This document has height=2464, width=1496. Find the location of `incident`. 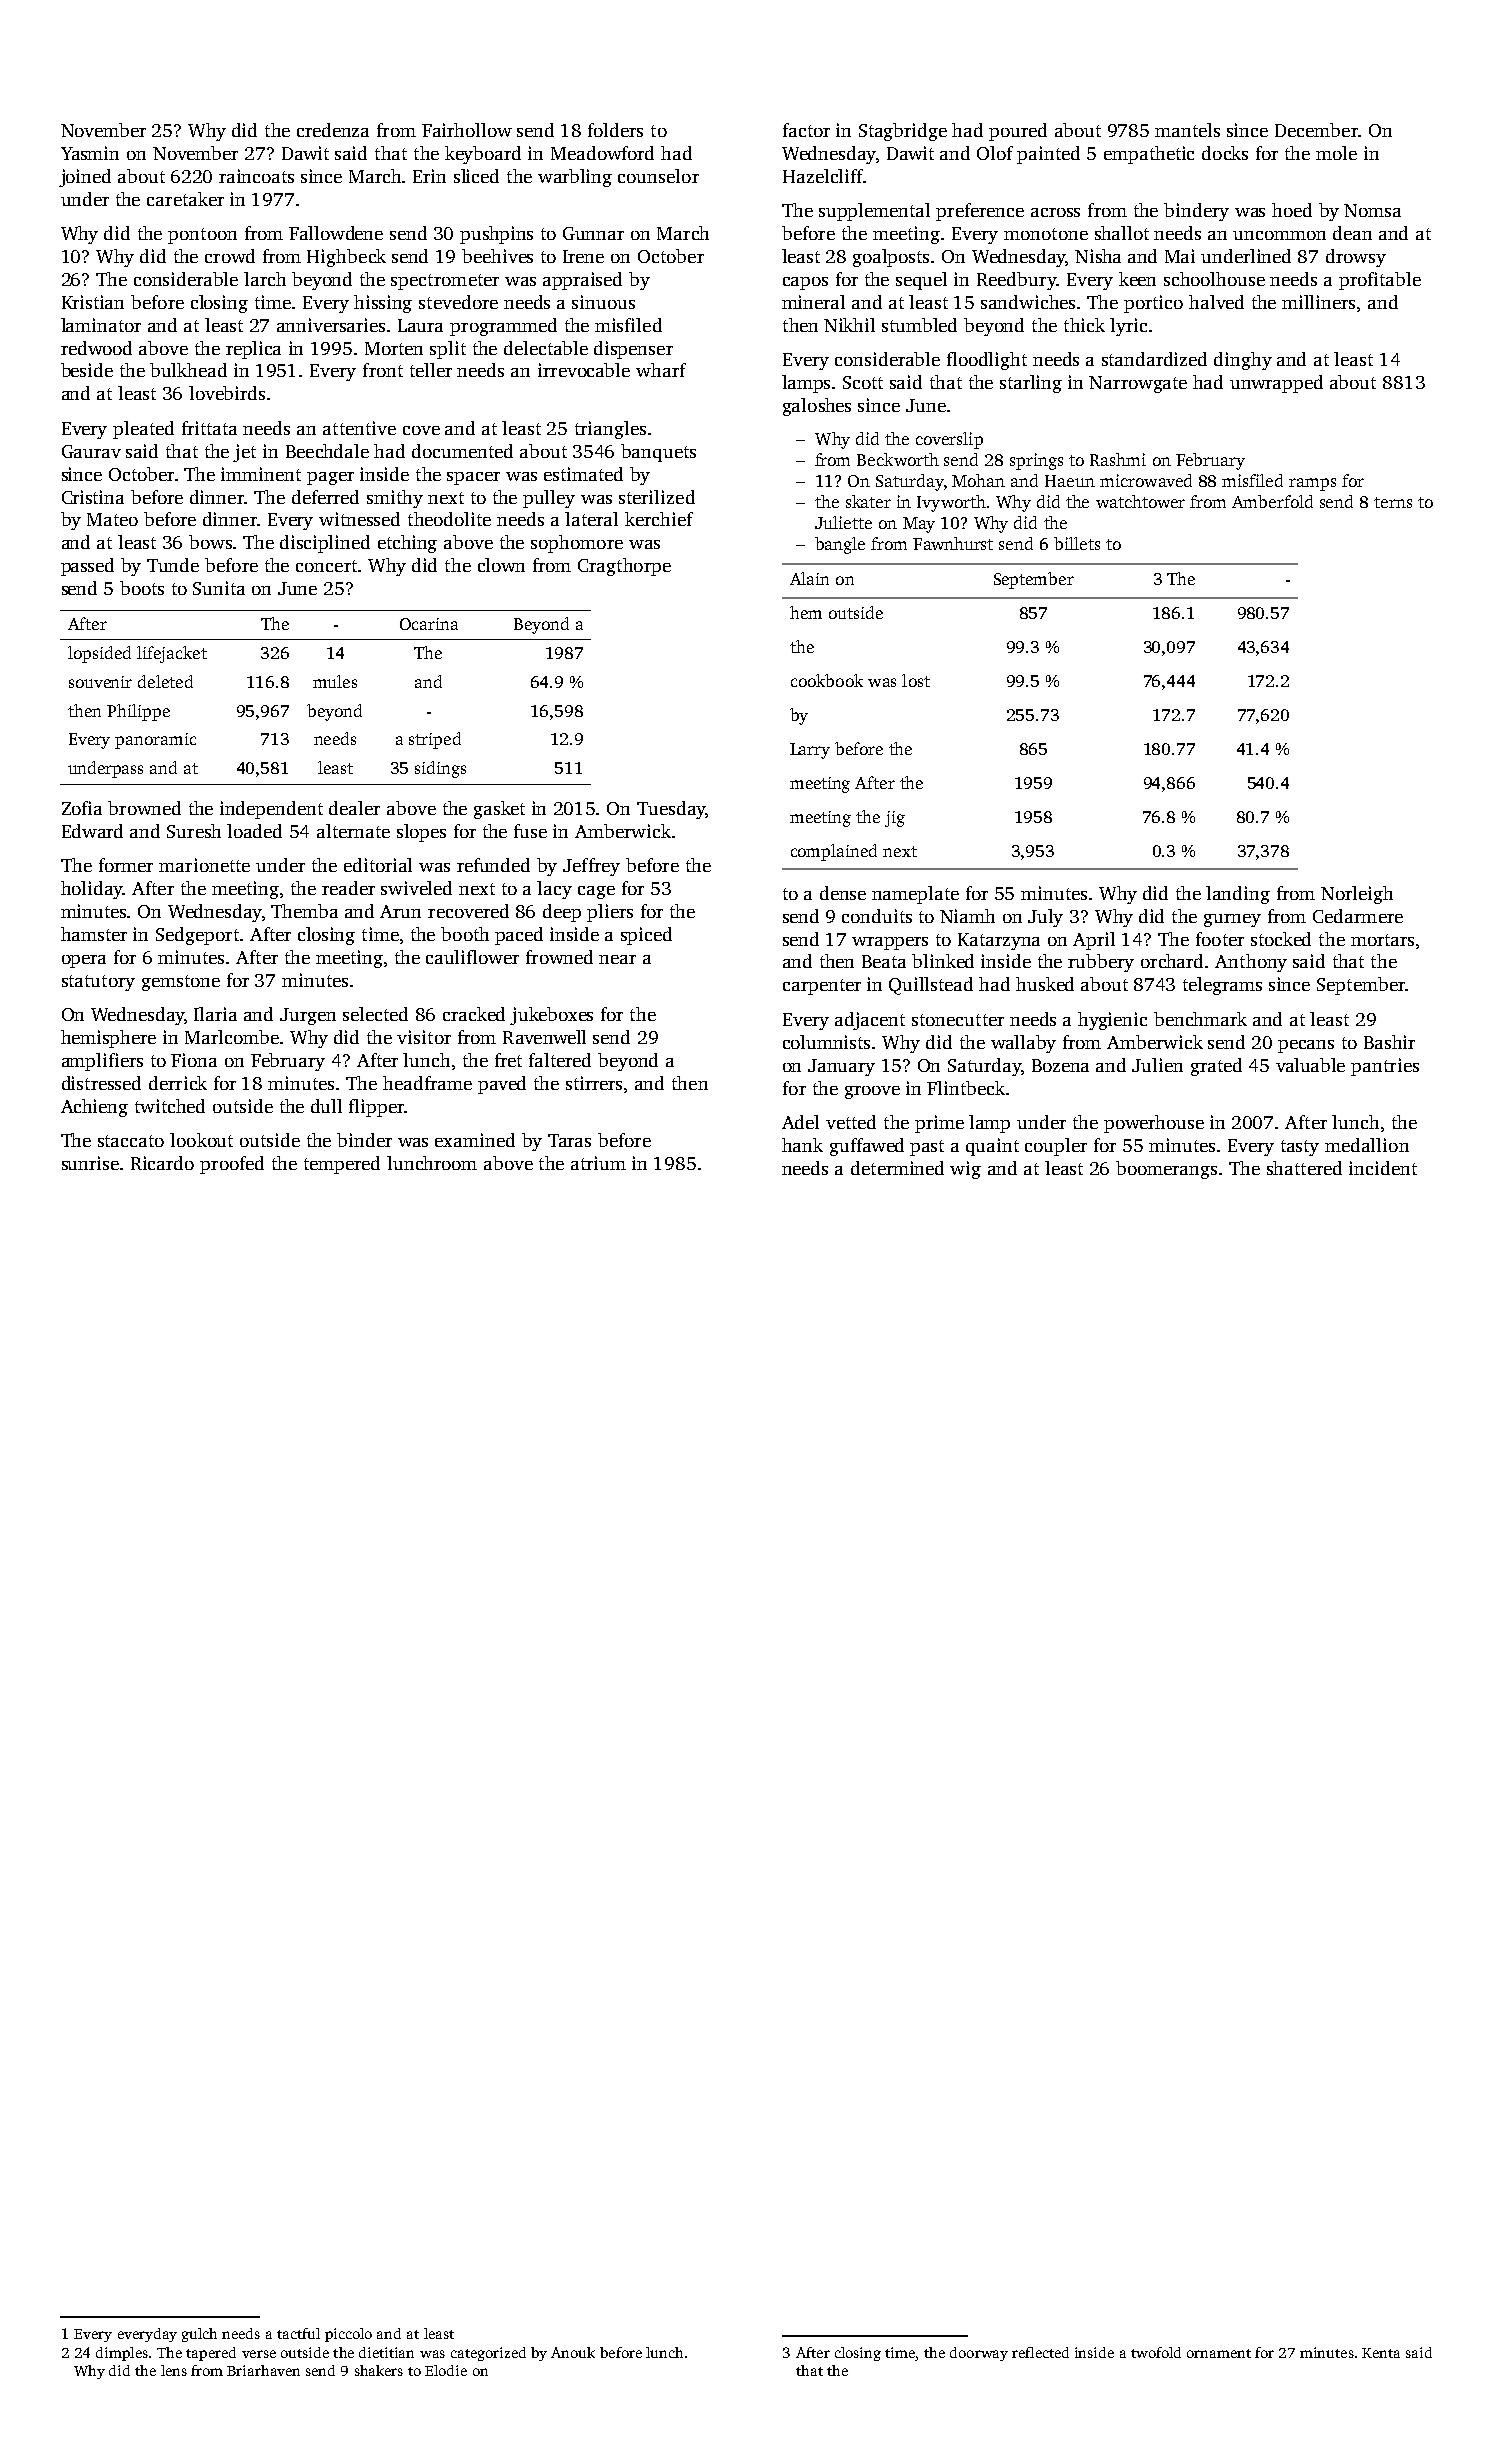

incident is located at coordinates (1383, 1168).
